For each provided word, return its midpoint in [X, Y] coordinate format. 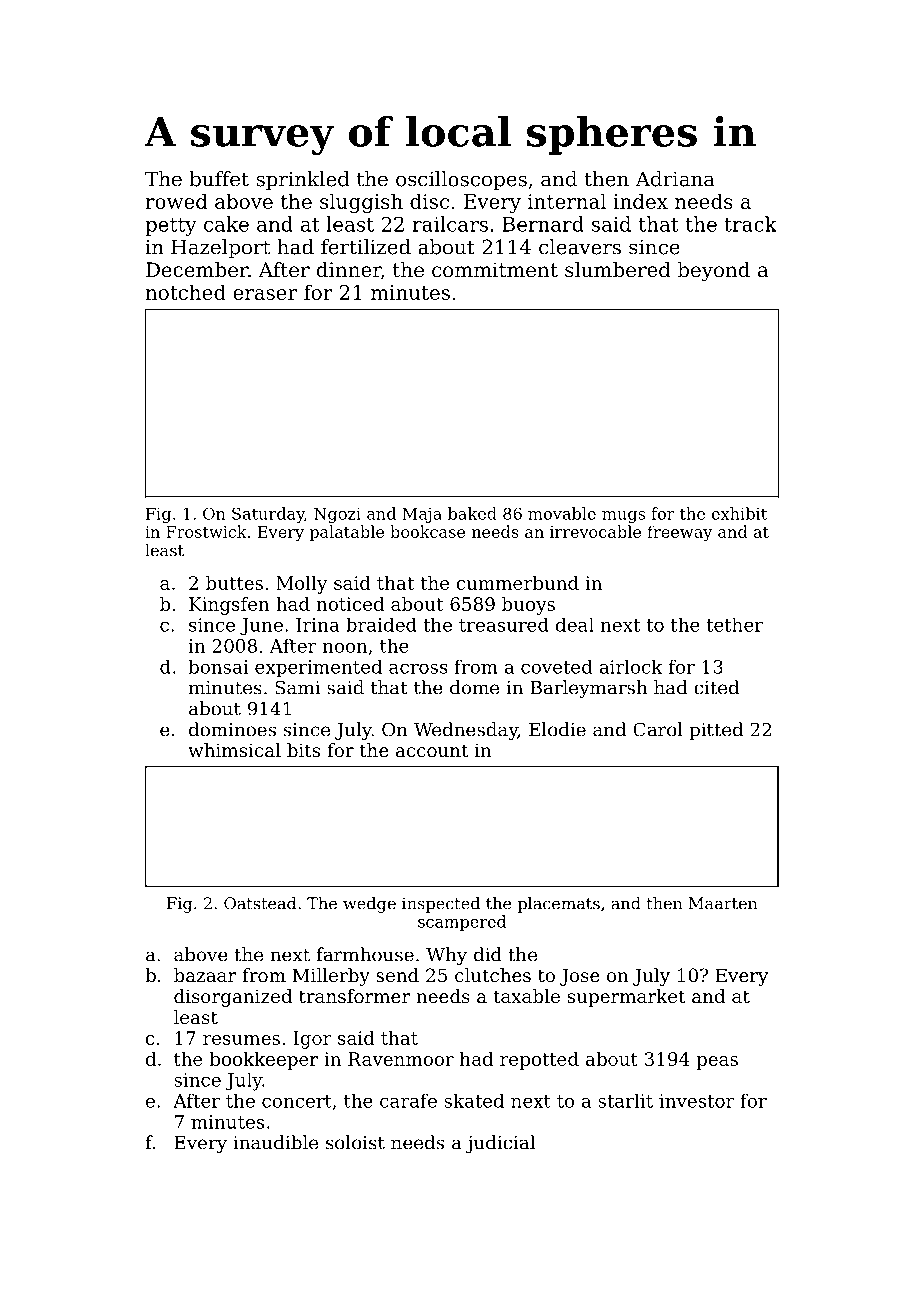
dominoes [232, 729]
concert [297, 1101]
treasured [504, 625]
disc [429, 201]
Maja [422, 515]
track [750, 224]
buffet [219, 179]
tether [734, 625]
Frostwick [206, 531]
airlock [630, 666]
